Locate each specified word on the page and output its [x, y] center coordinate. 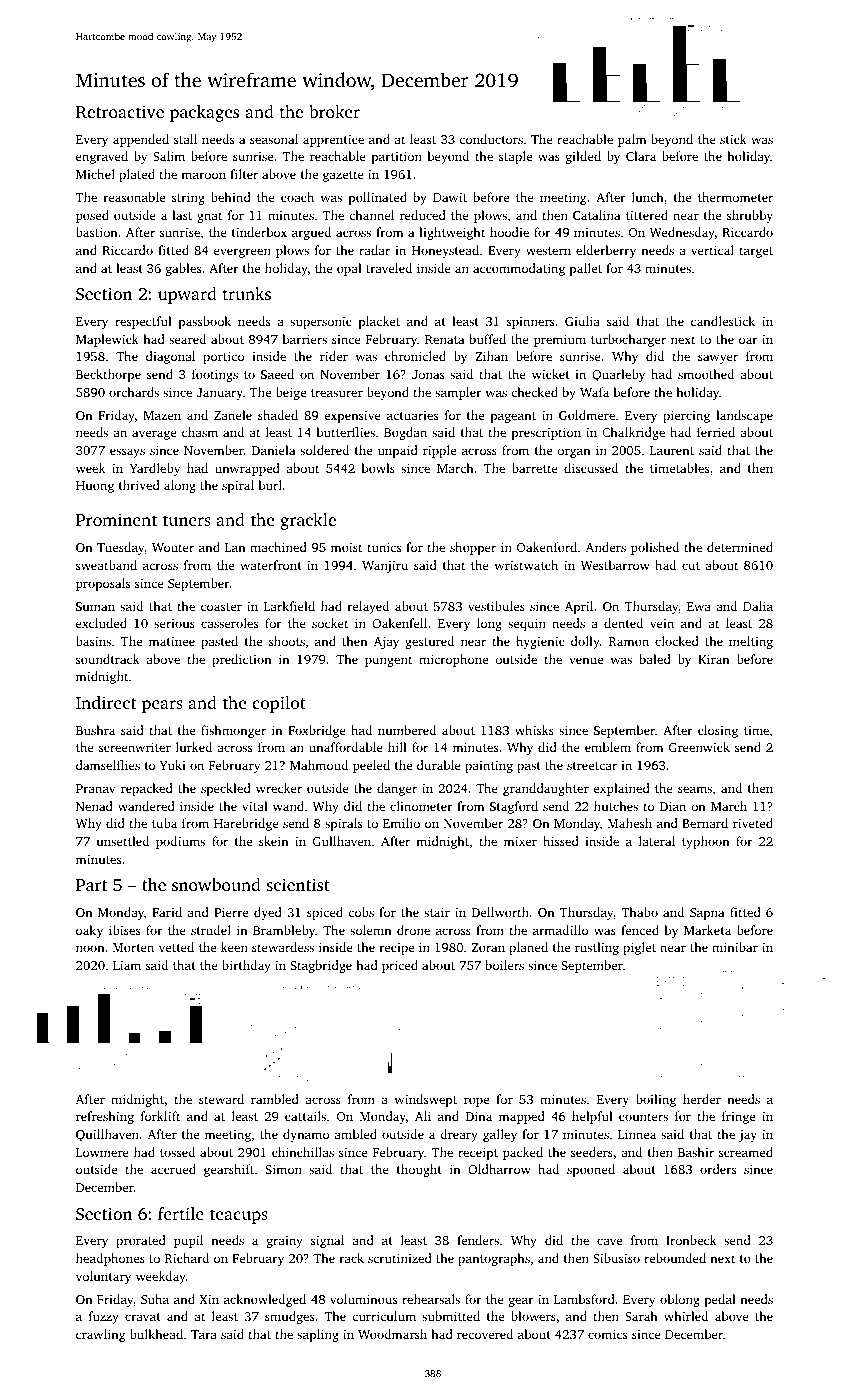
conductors [491, 139]
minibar [735, 947]
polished [655, 548]
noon [90, 948]
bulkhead [156, 1334]
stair [437, 912]
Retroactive [120, 112]
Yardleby [155, 469]
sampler [458, 393]
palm [632, 140]
